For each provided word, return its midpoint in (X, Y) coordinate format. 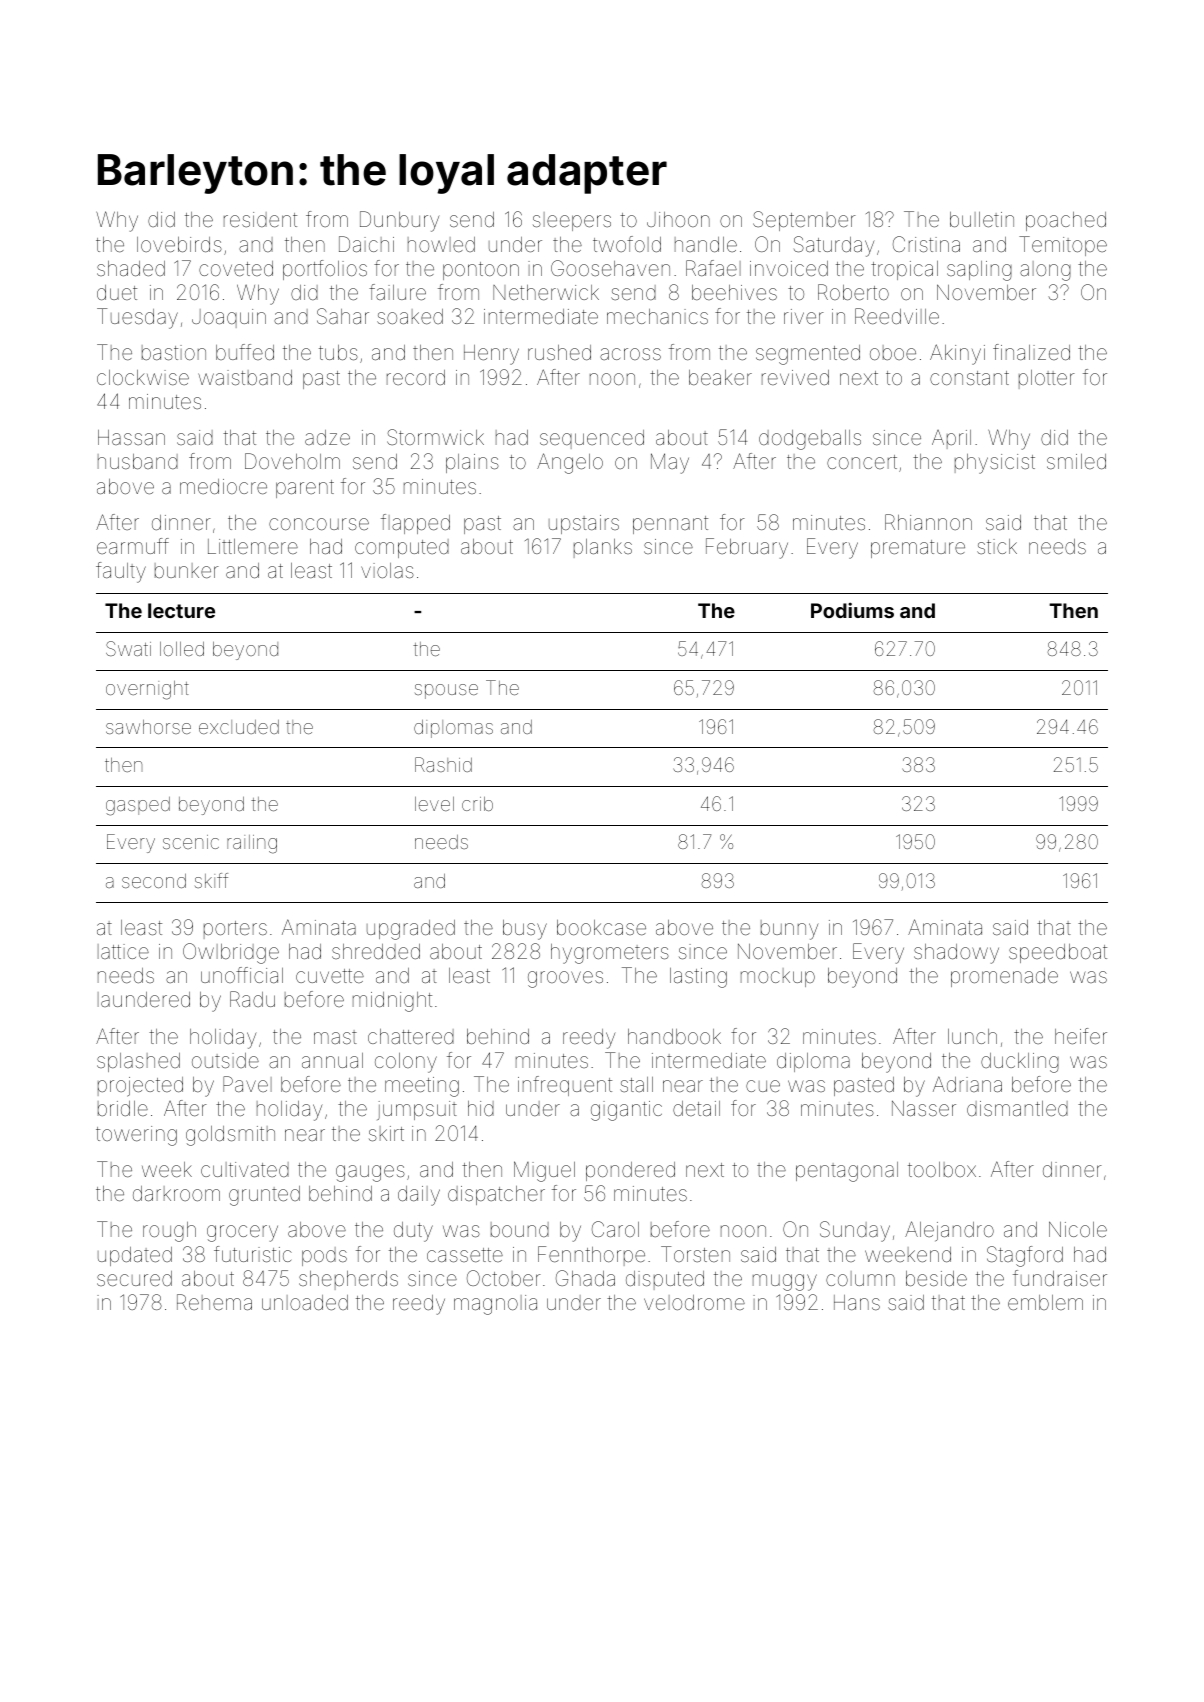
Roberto (853, 292)
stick (997, 546)
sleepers (572, 221)
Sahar (343, 316)
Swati (128, 648)
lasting (698, 978)
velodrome (694, 1302)
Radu (252, 999)
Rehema (214, 1302)
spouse (446, 691)
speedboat (1058, 953)
